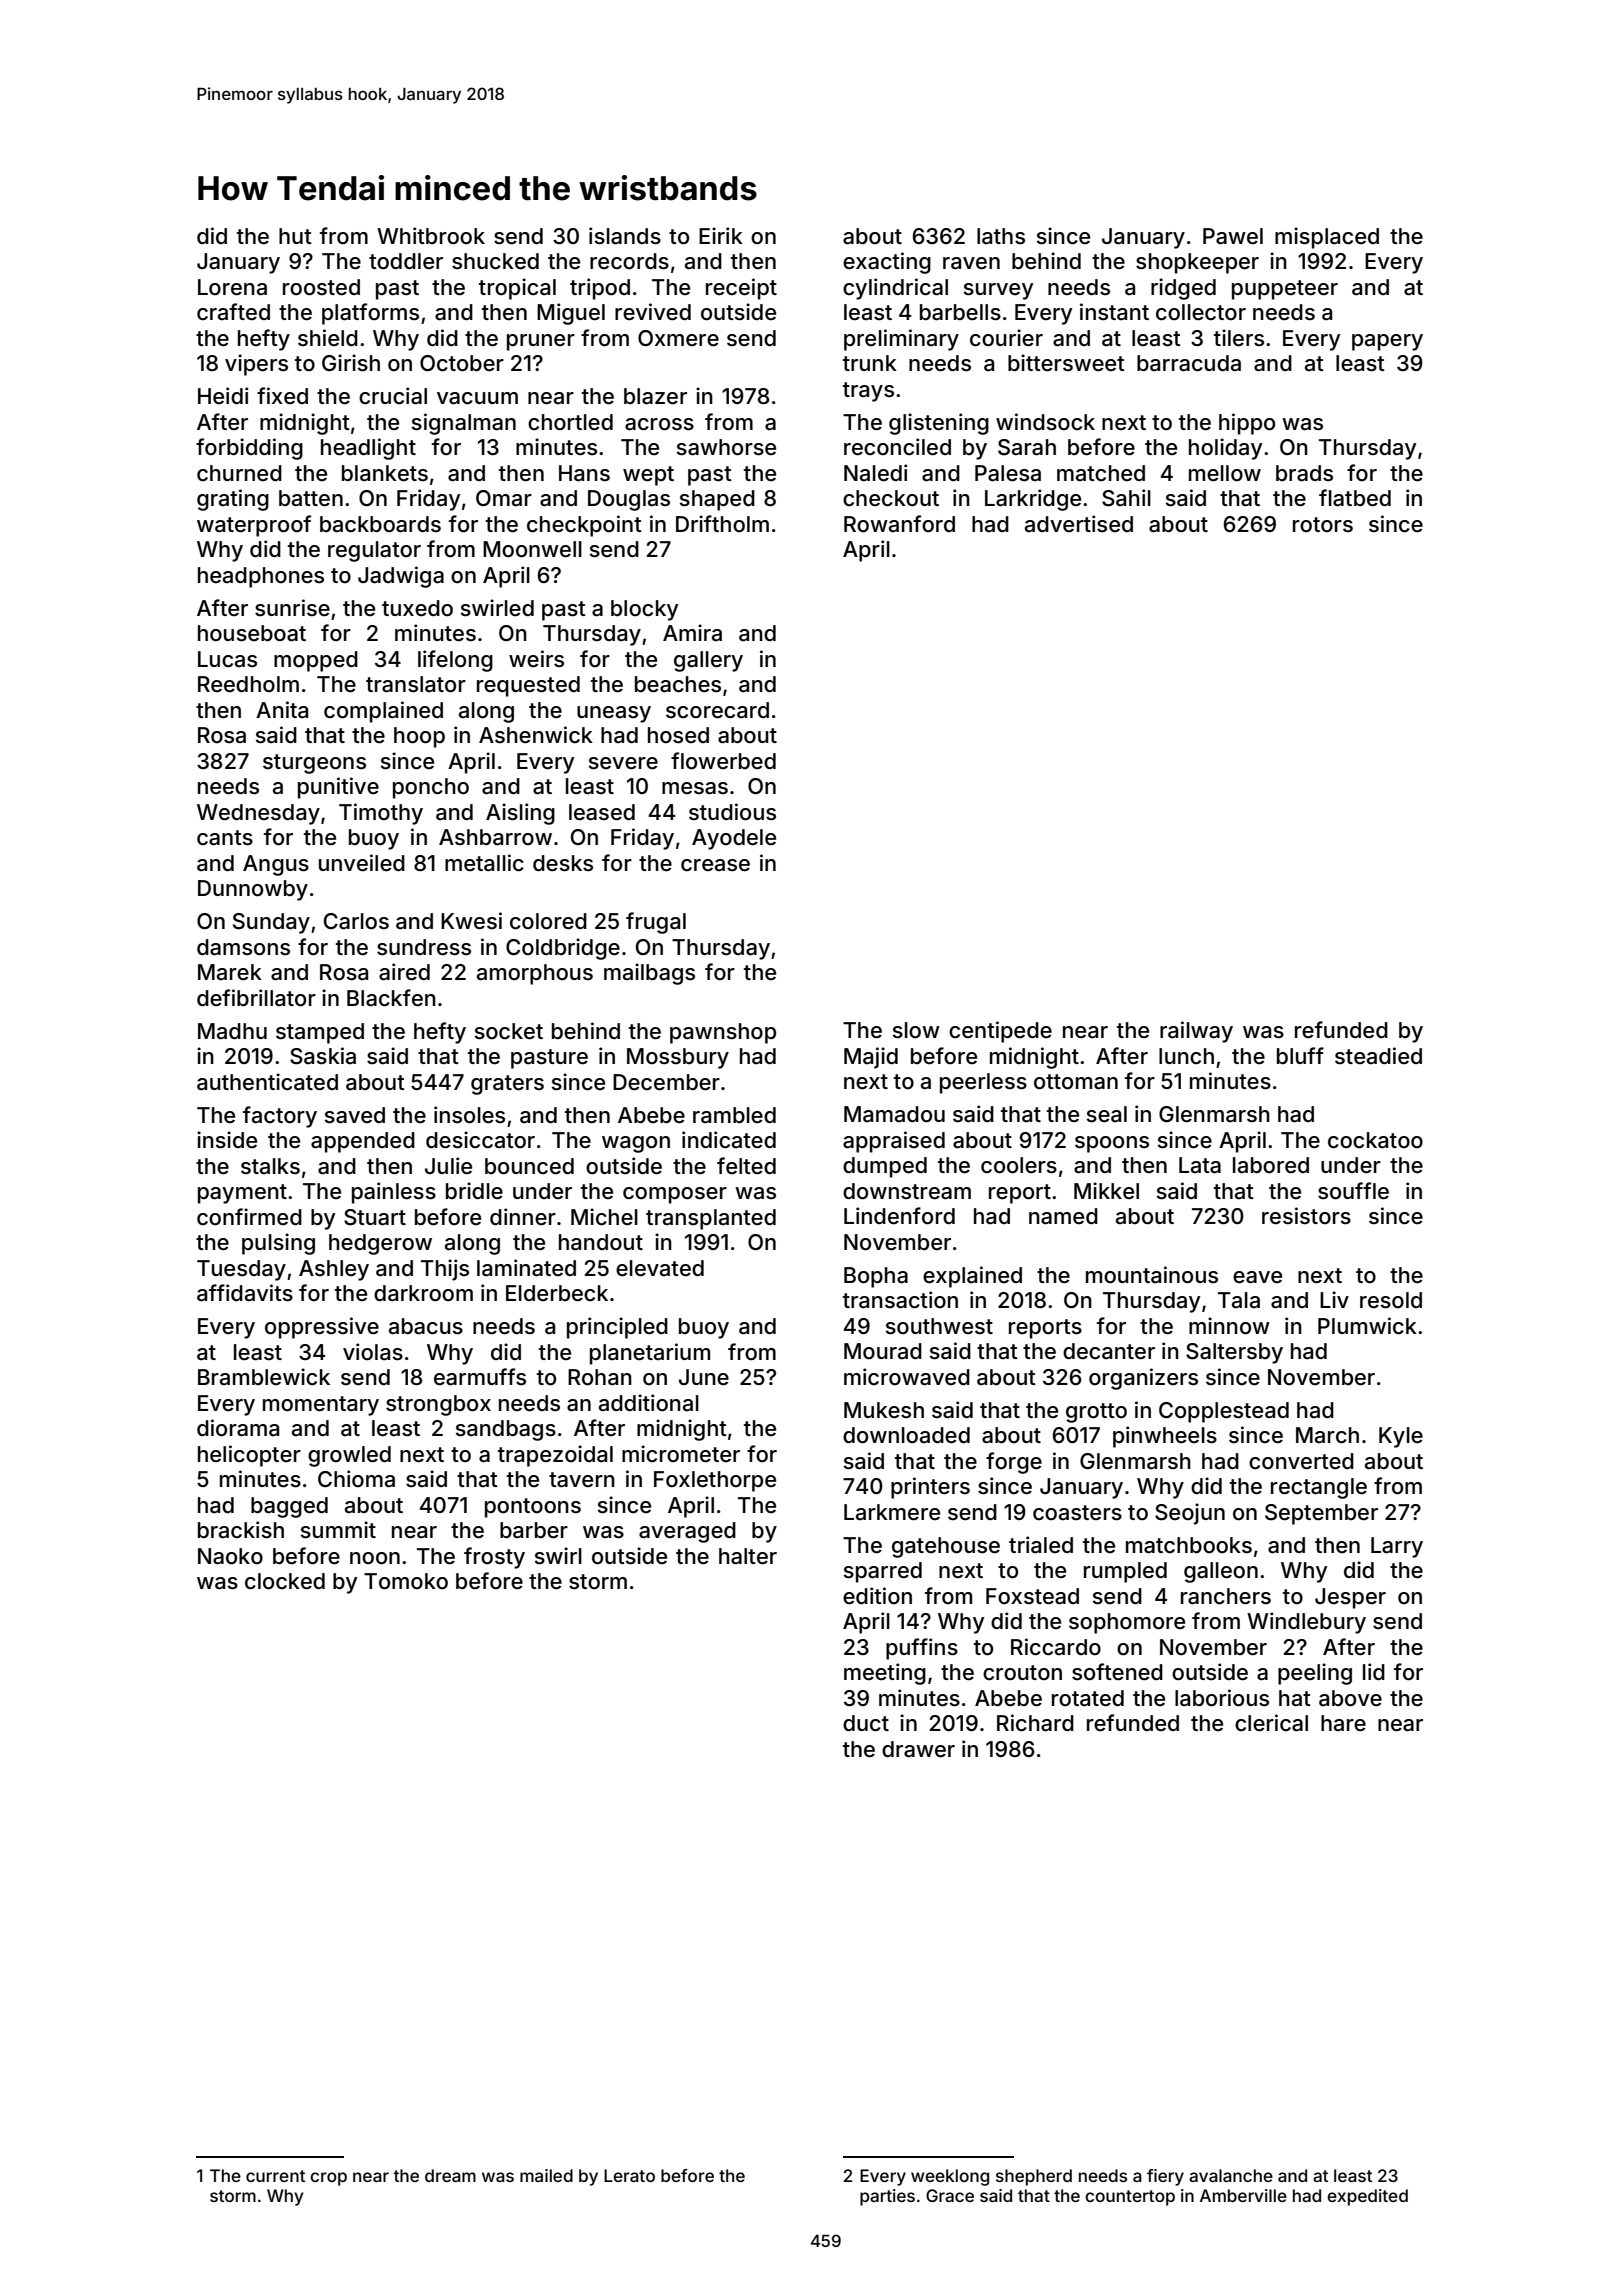  What do you see at coordinates (887, 2197) in the document?
I see `parties` at bounding box center [887, 2197].
